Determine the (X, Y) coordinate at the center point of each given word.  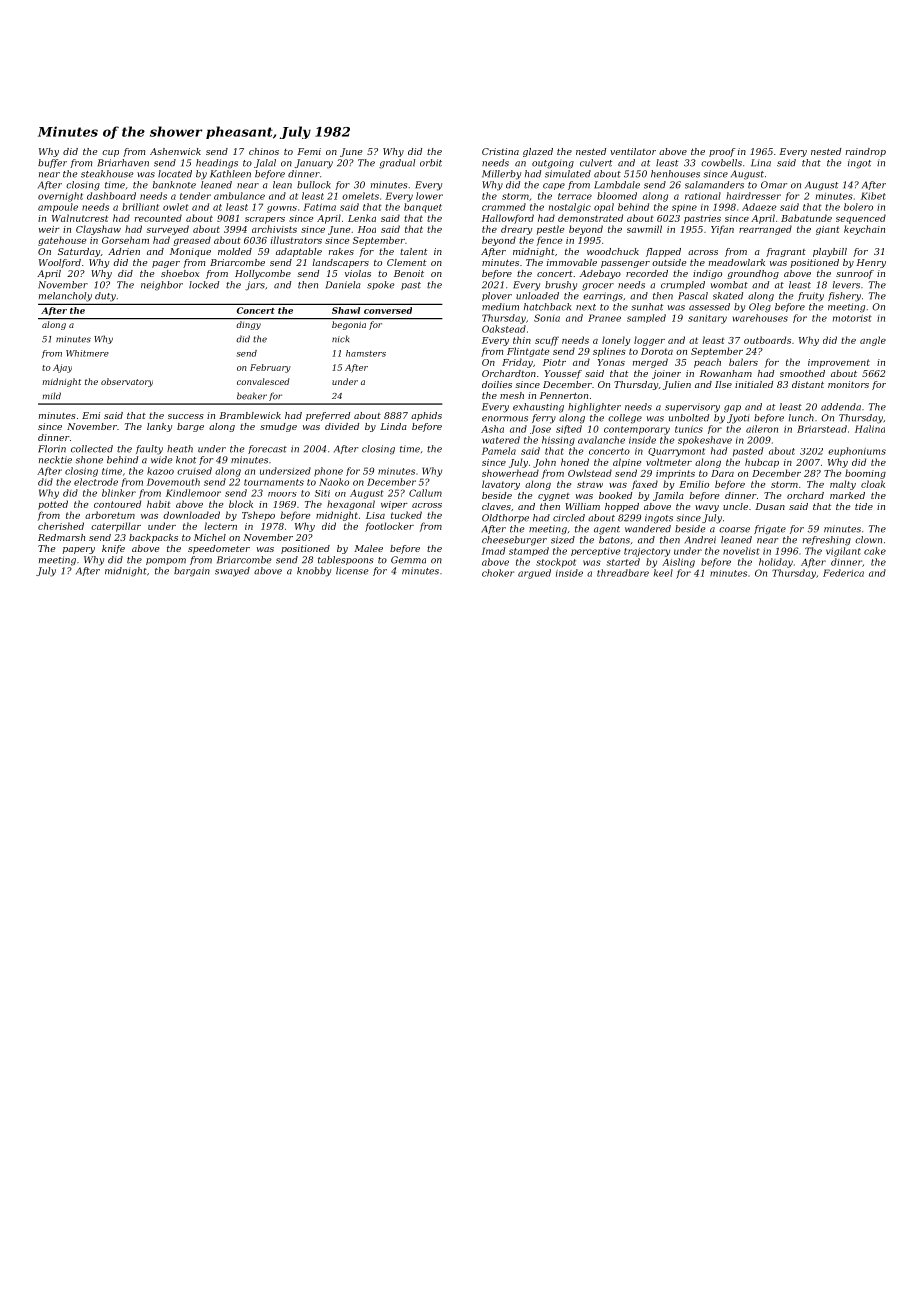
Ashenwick (175, 151)
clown (868, 540)
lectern (221, 526)
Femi (309, 151)
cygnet (554, 497)
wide (162, 460)
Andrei (700, 540)
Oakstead (504, 329)
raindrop (866, 152)
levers (846, 285)
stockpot (556, 562)
